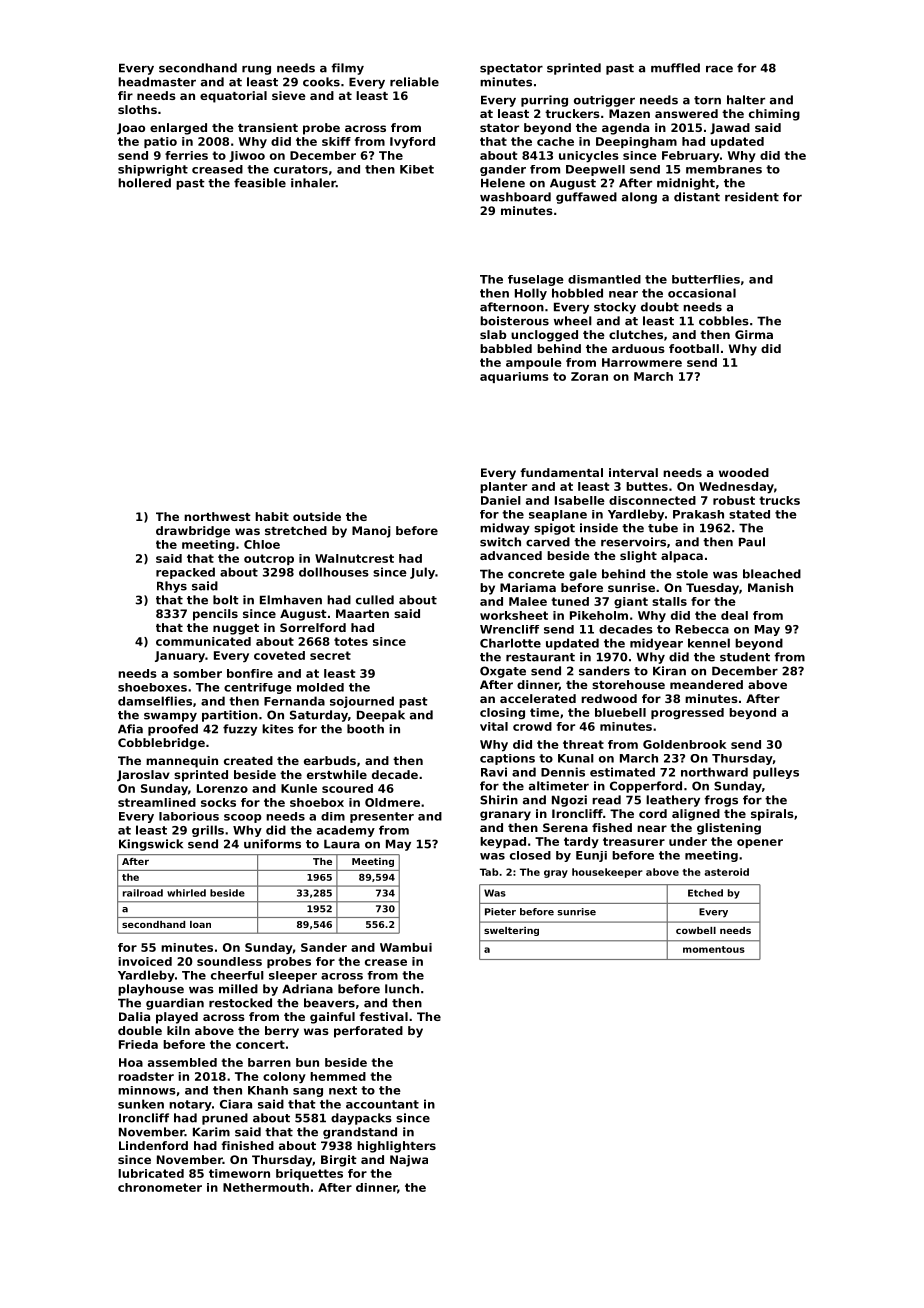  Describe the element at coordinates (642, 362) in the screenshot. I see `Harrowmere` at that location.
